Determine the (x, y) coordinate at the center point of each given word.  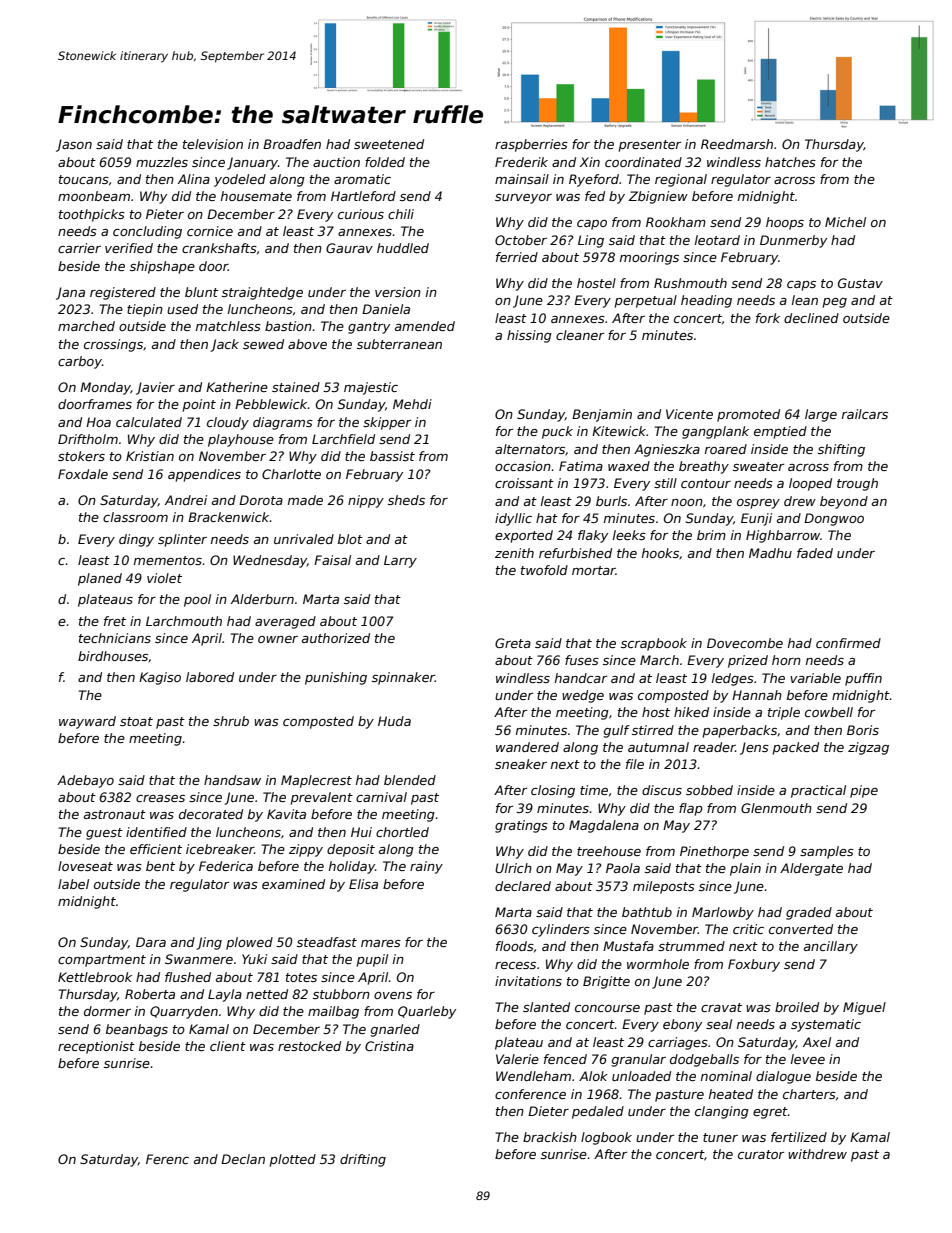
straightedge (262, 293)
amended (425, 326)
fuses (582, 660)
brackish (550, 1137)
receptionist (96, 1047)
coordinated (643, 162)
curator (761, 1154)
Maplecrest (316, 781)
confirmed (848, 643)
